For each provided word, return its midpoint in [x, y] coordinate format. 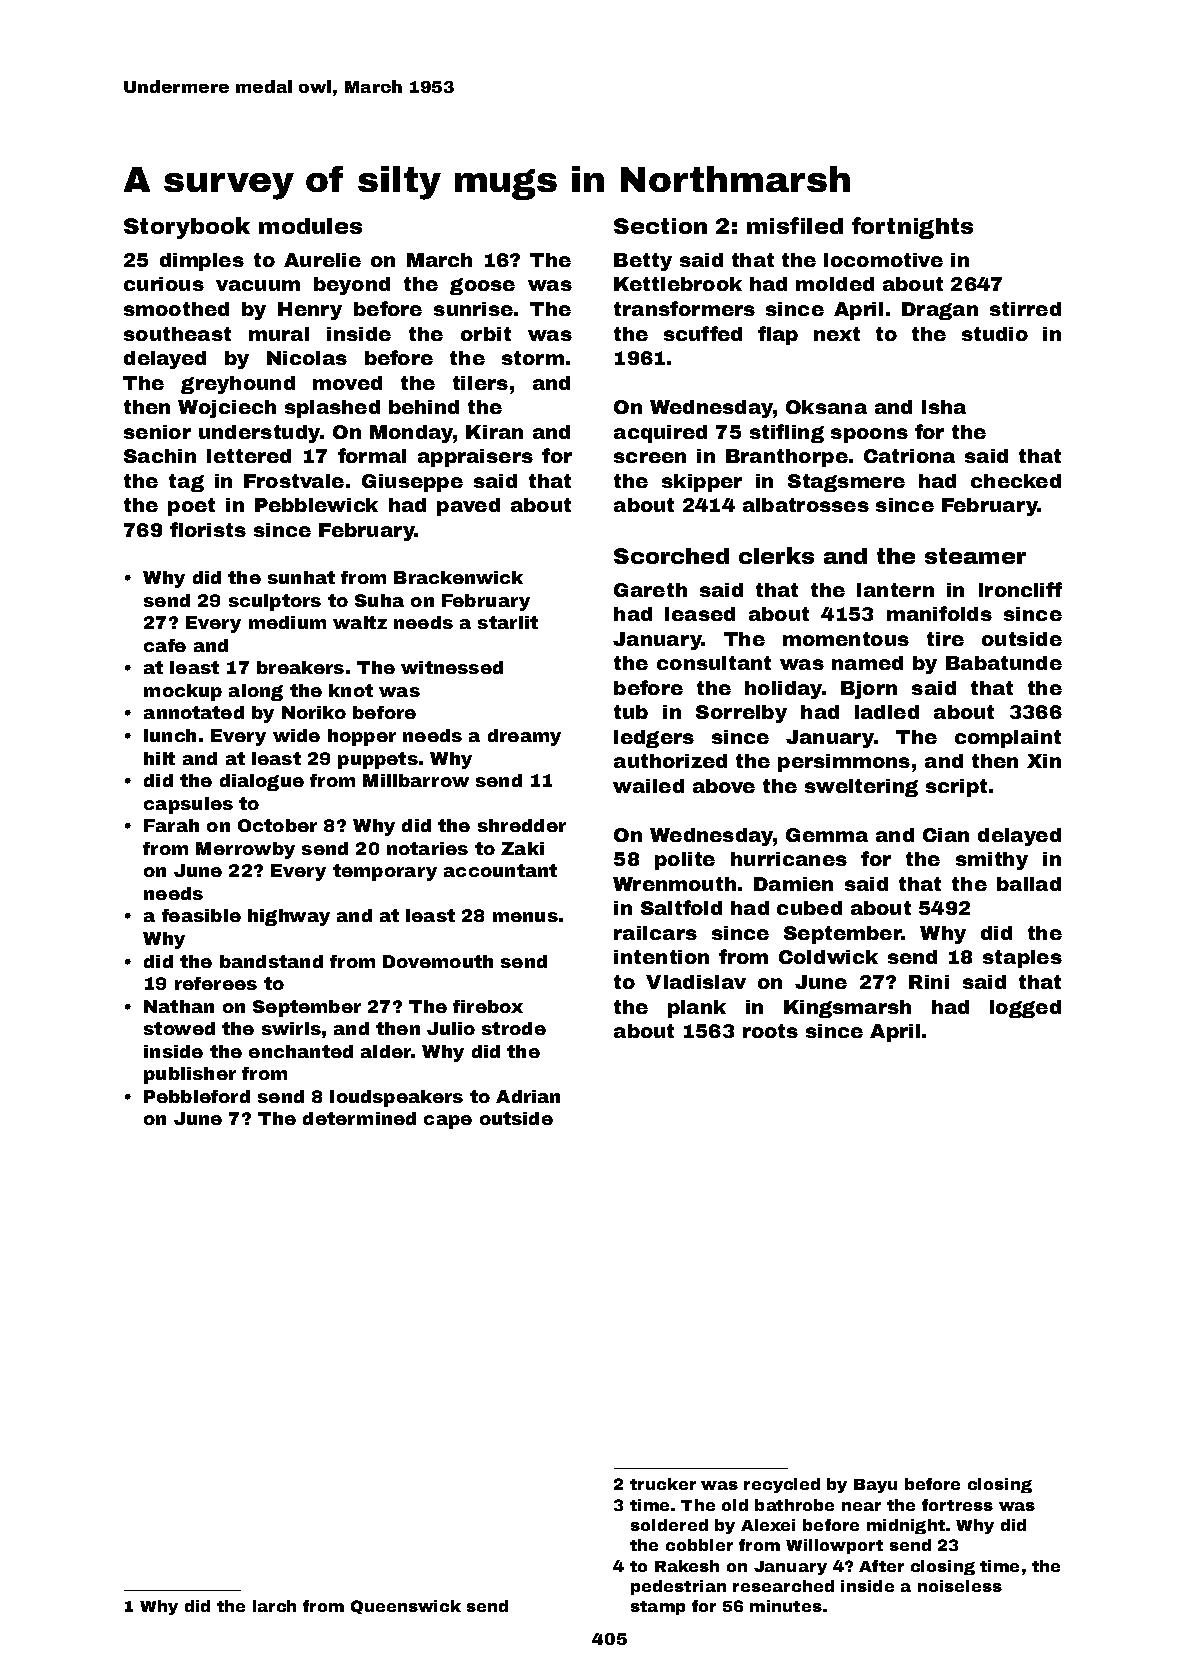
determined [359, 1118]
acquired [660, 434]
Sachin [160, 456]
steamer [975, 556]
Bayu [875, 1486]
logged [1025, 1009]
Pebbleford [197, 1096]
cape [448, 1122]
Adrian [528, 1096]
